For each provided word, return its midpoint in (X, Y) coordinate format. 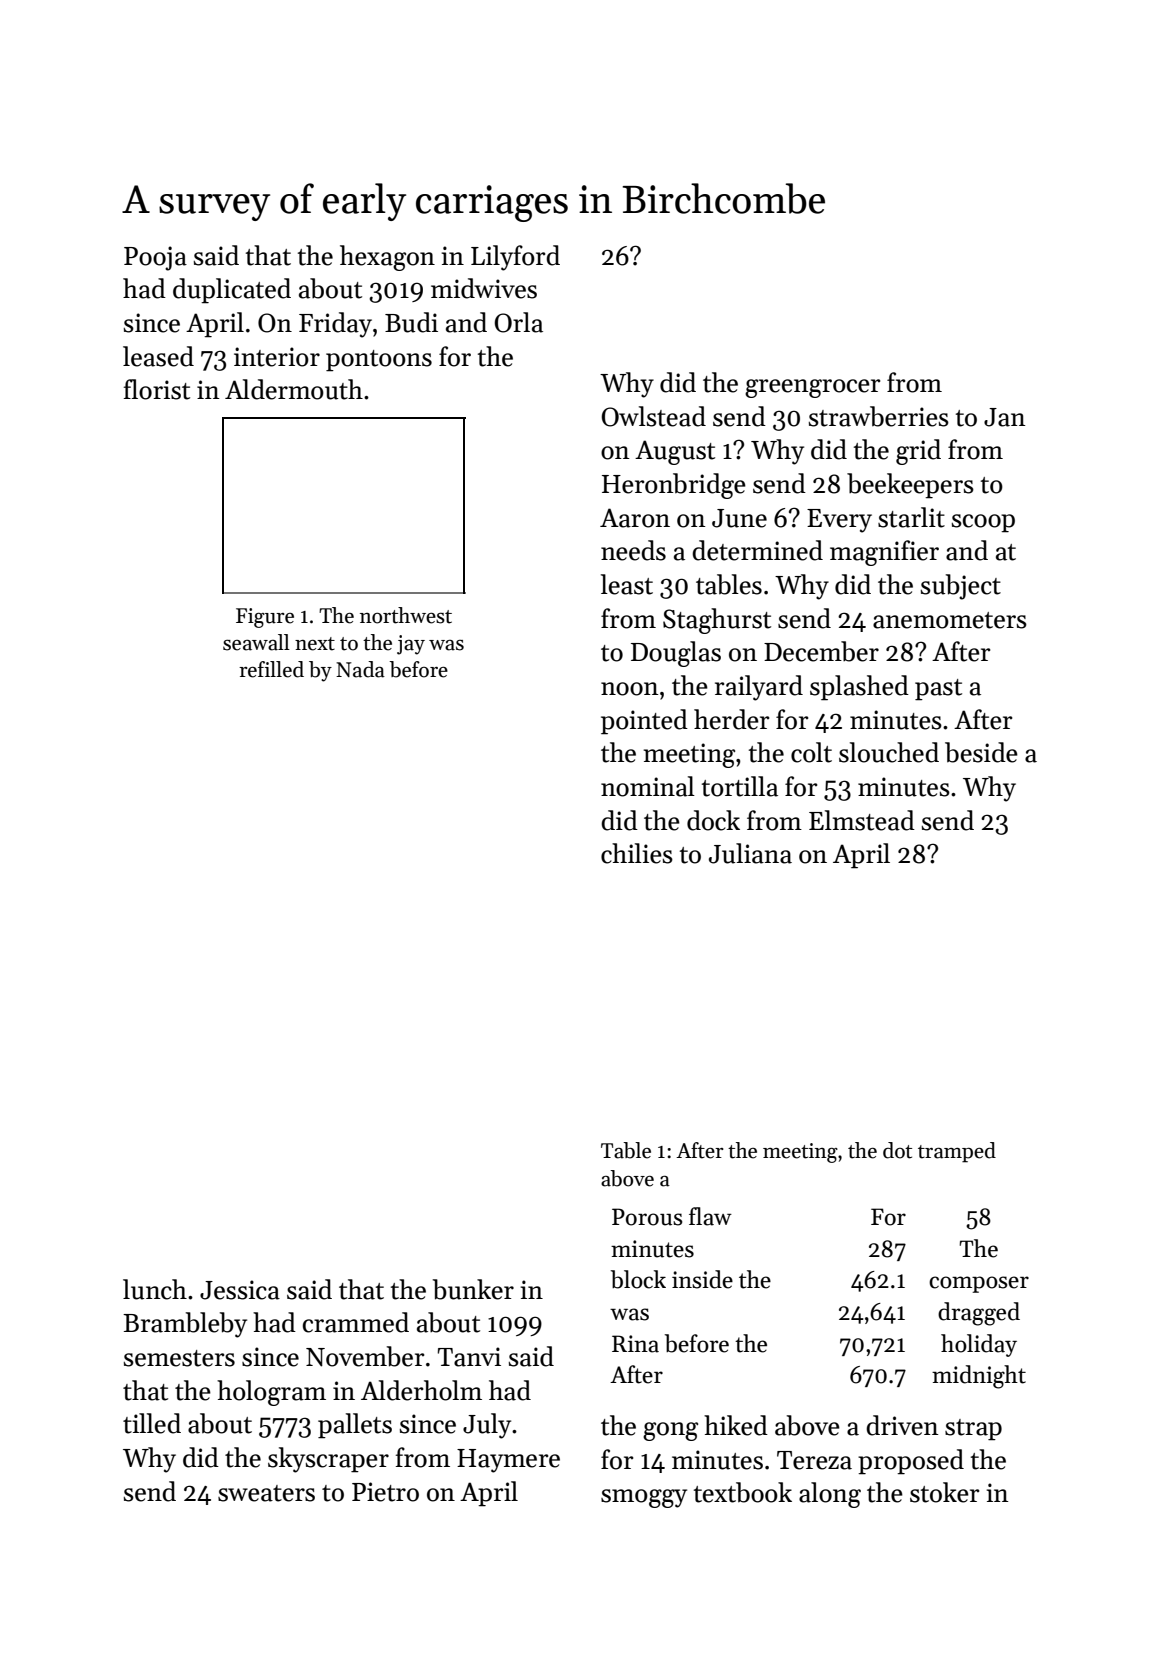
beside (981, 752)
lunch (155, 1289)
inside (702, 1279)
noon (629, 689)
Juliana (750, 853)
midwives (484, 288)
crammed (356, 1322)
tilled (152, 1423)
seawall (256, 642)
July (487, 1426)
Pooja (155, 258)
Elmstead (862, 820)
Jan (1004, 417)
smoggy (644, 1498)
